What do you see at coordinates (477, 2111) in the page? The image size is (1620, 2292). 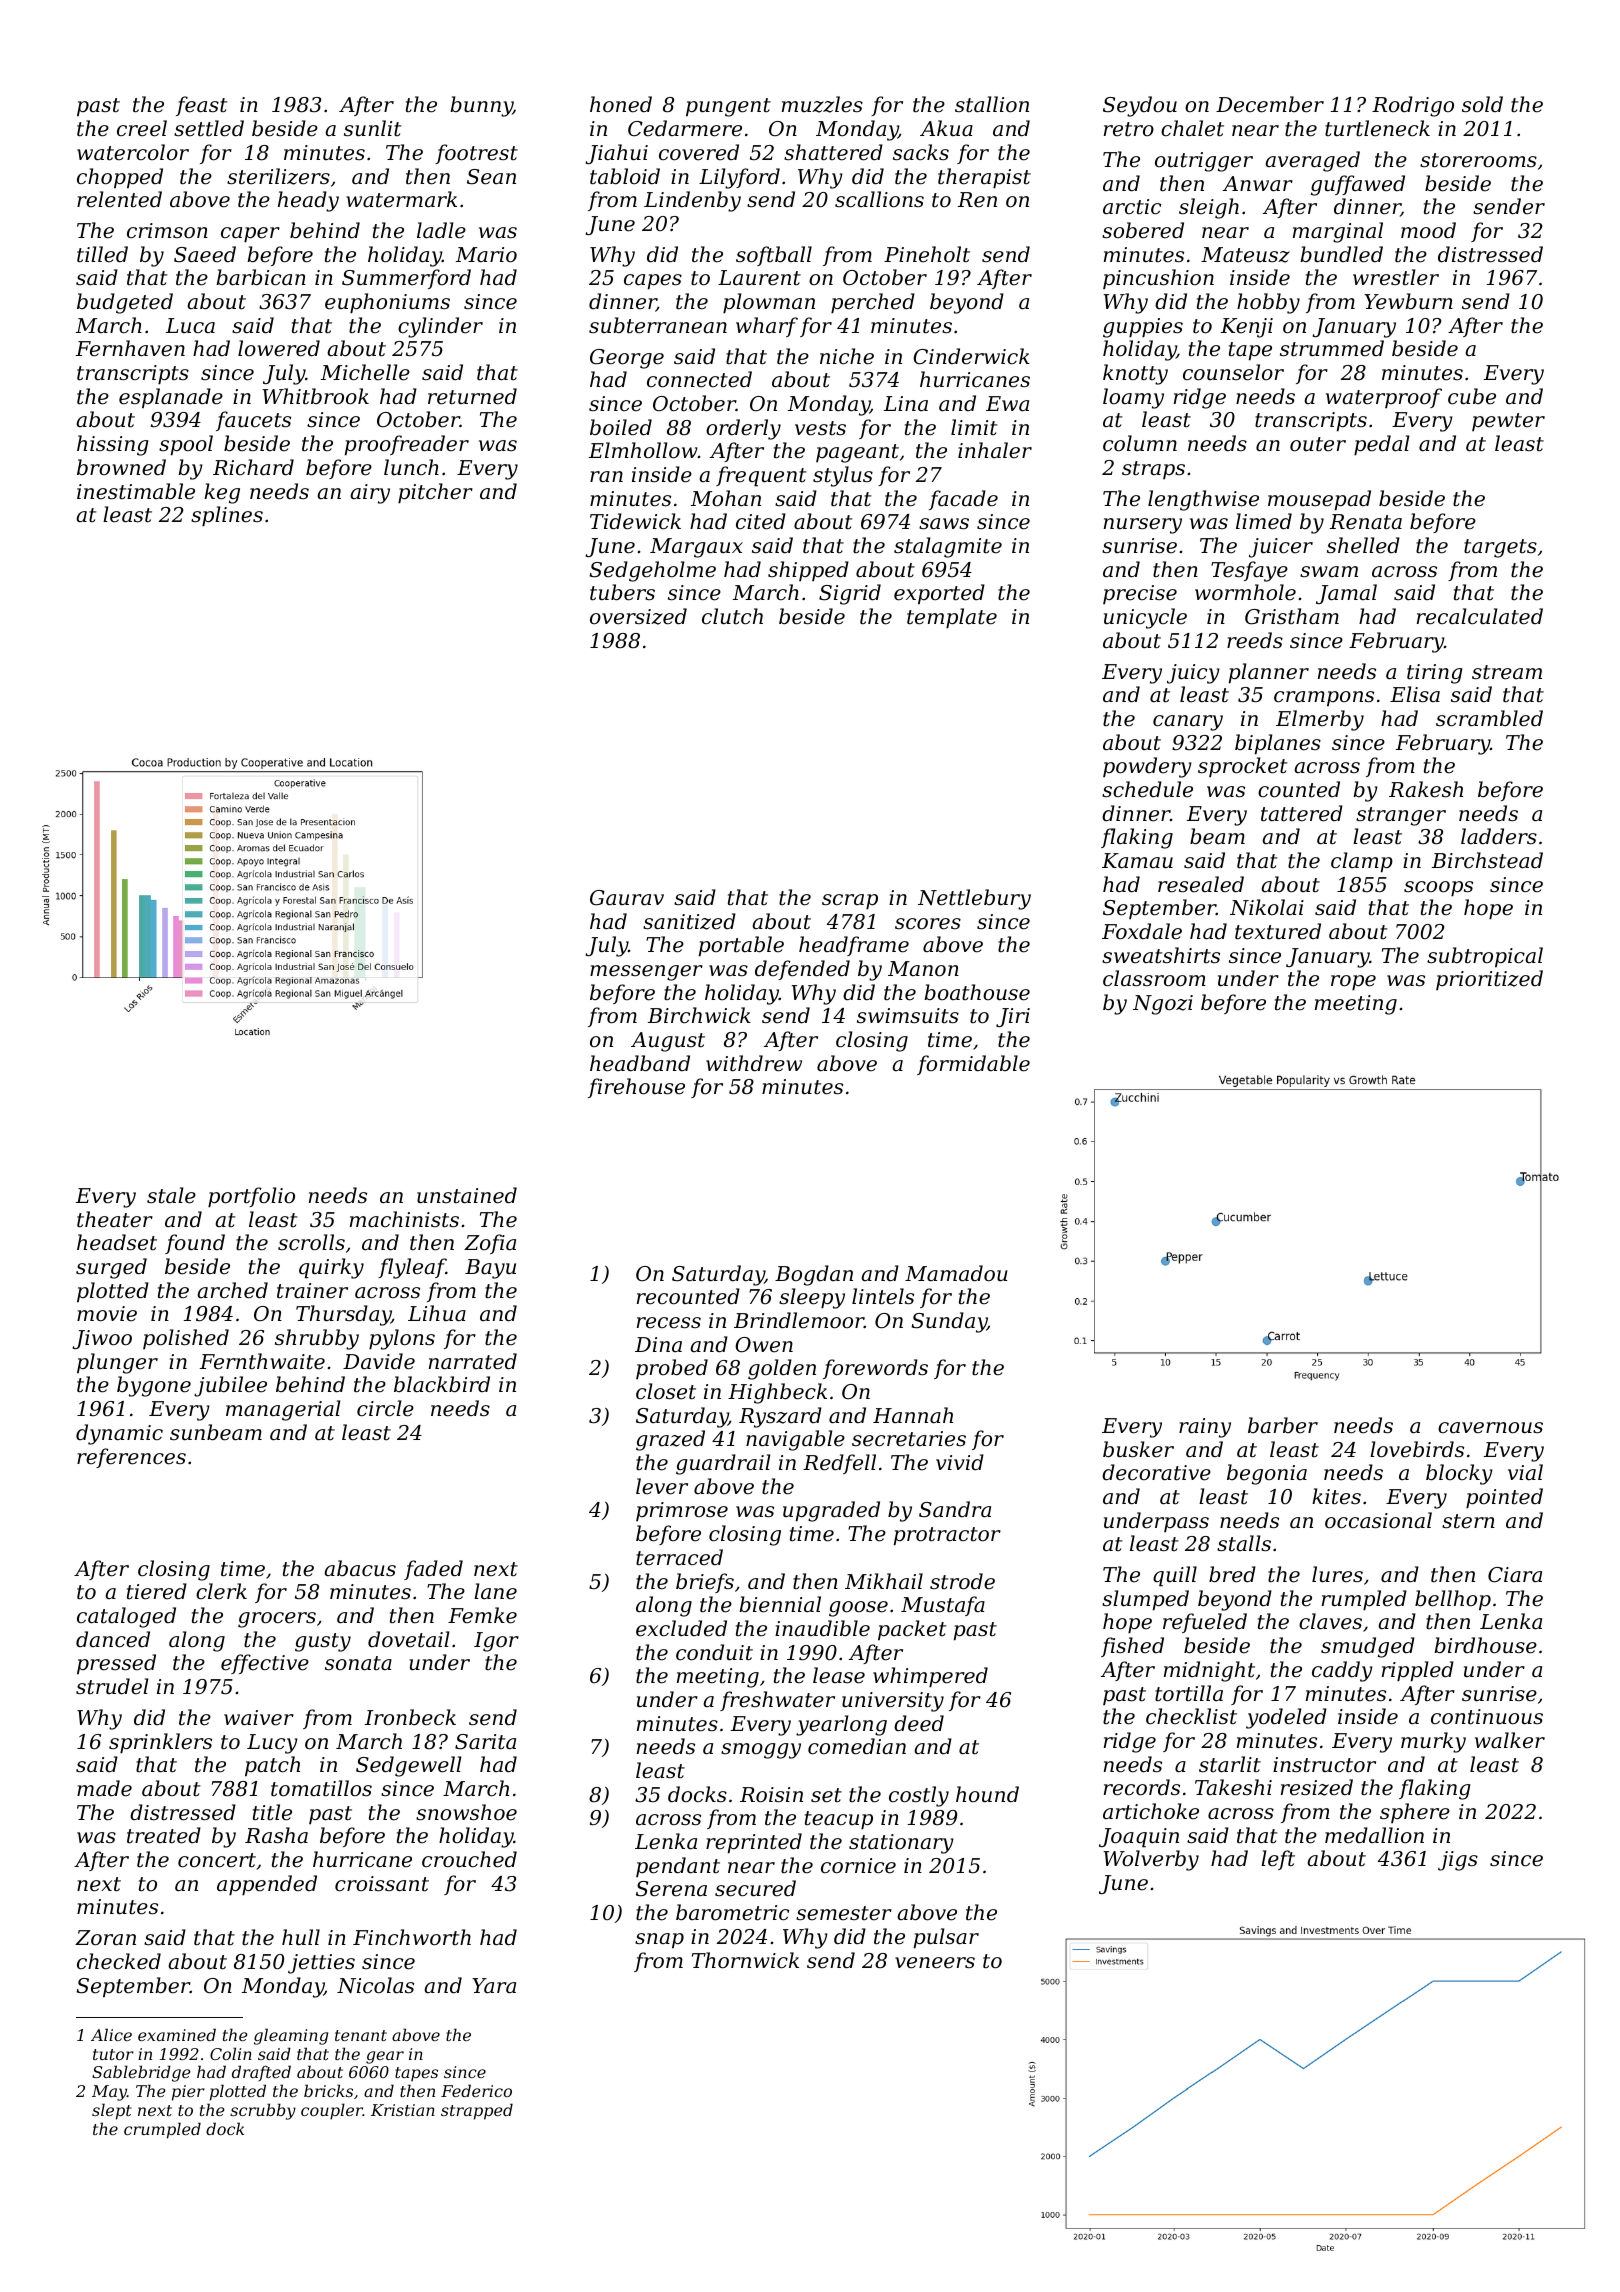 I see `strapped` at bounding box center [477, 2111].
